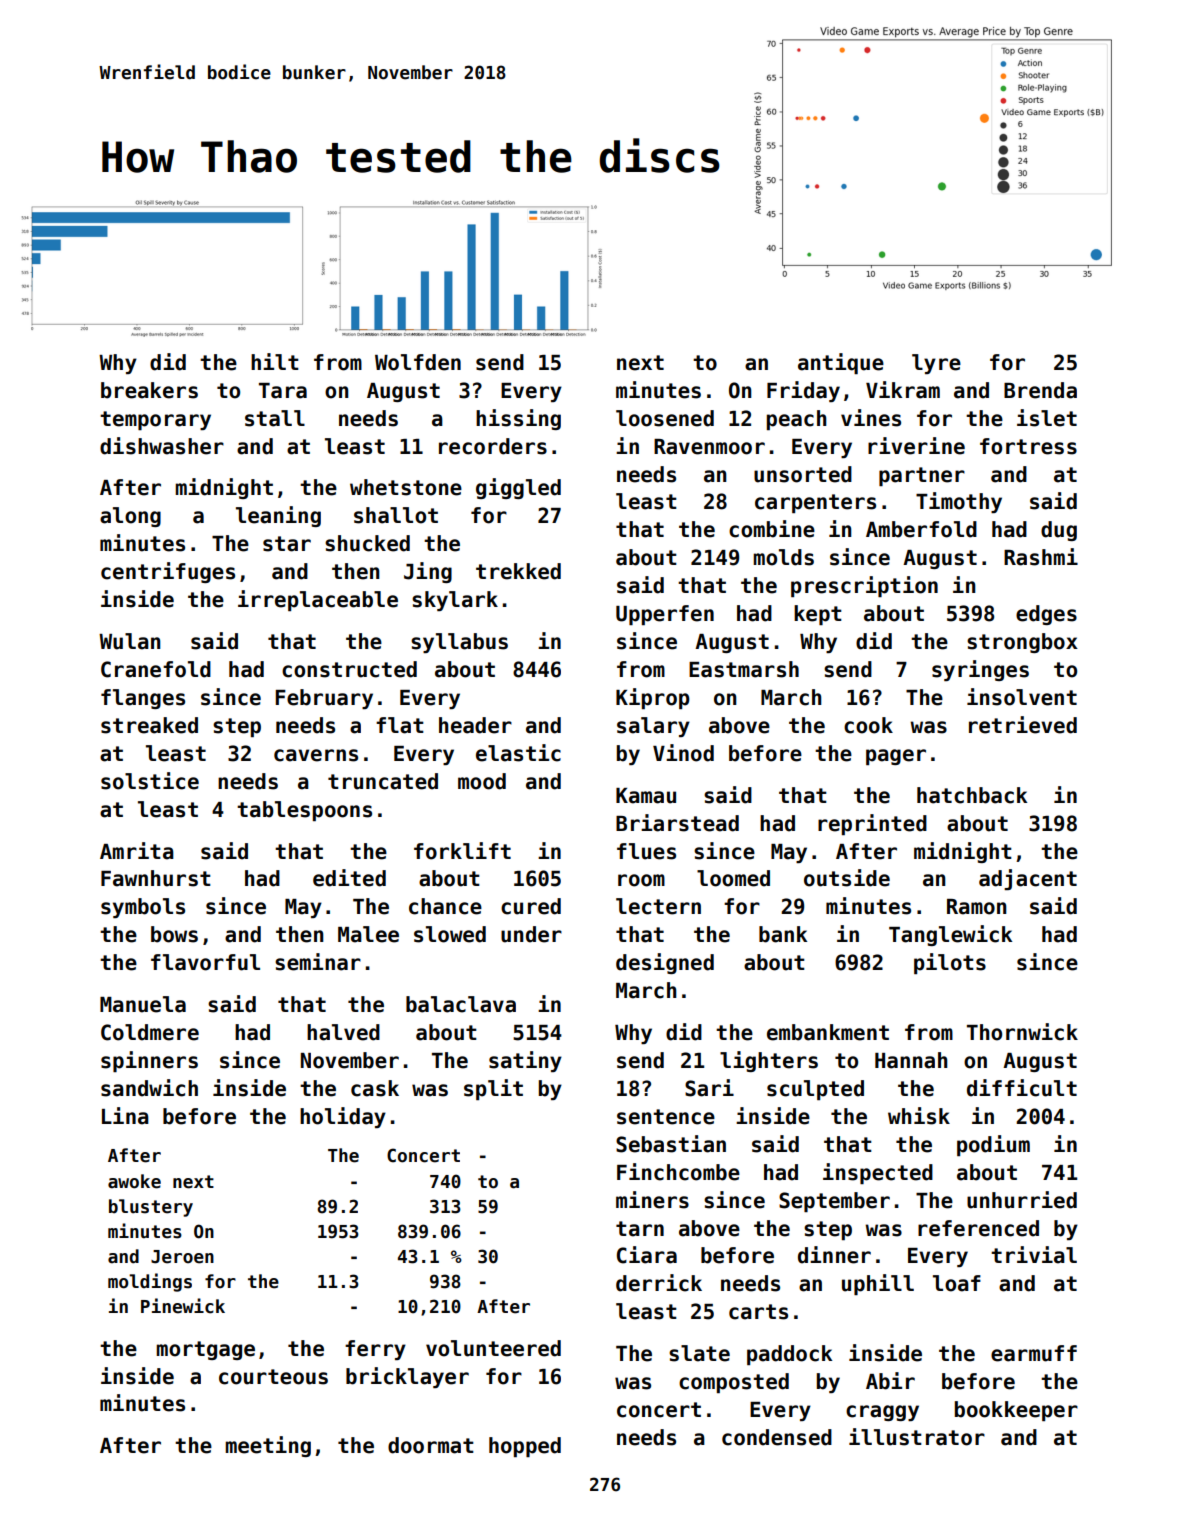  Describe the element at coordinates (957, 1283) in the screenshot. I see `loaf` at that location.
